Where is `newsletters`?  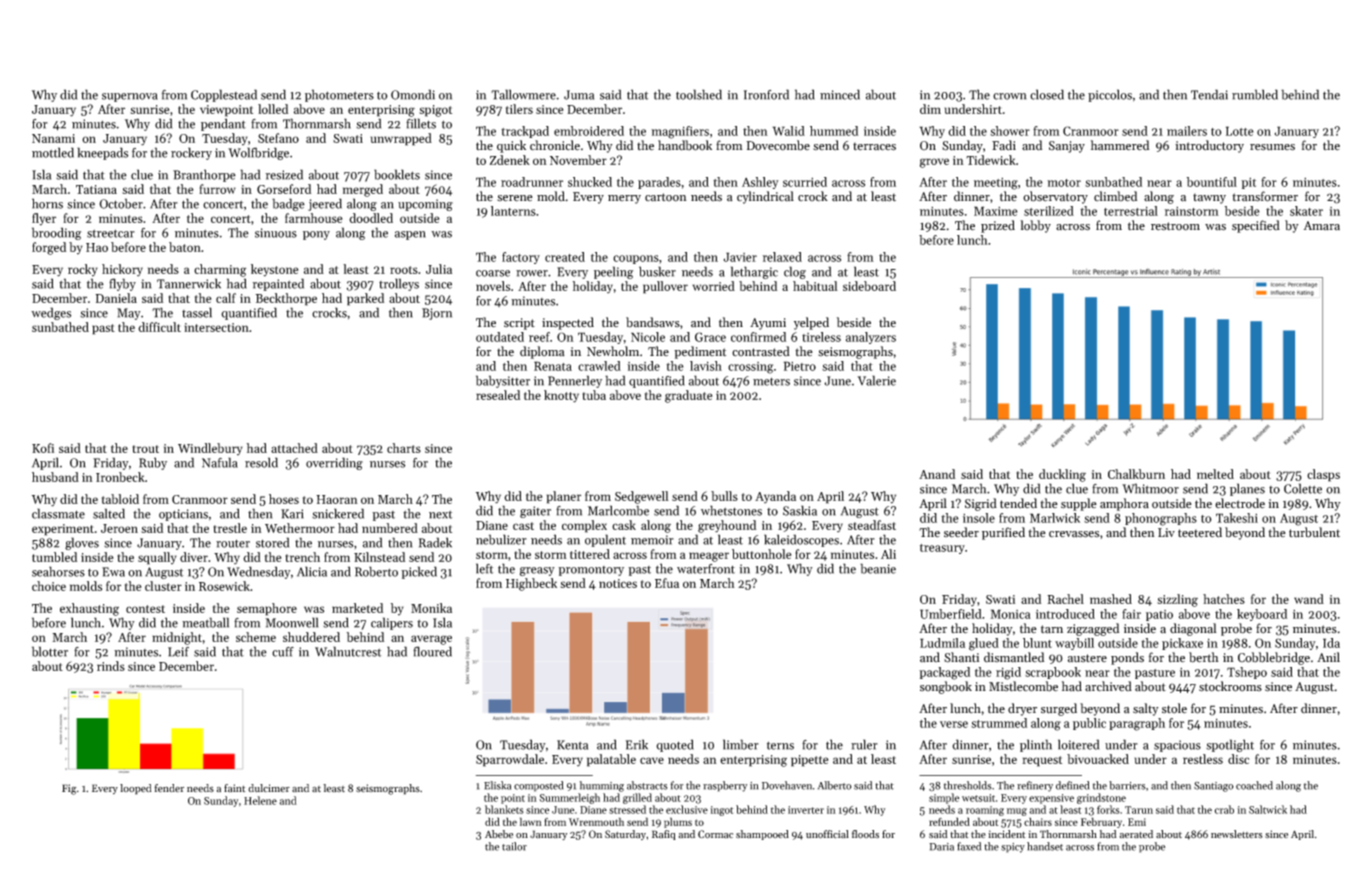 newsletters is located at coordinates (1237, 834).
